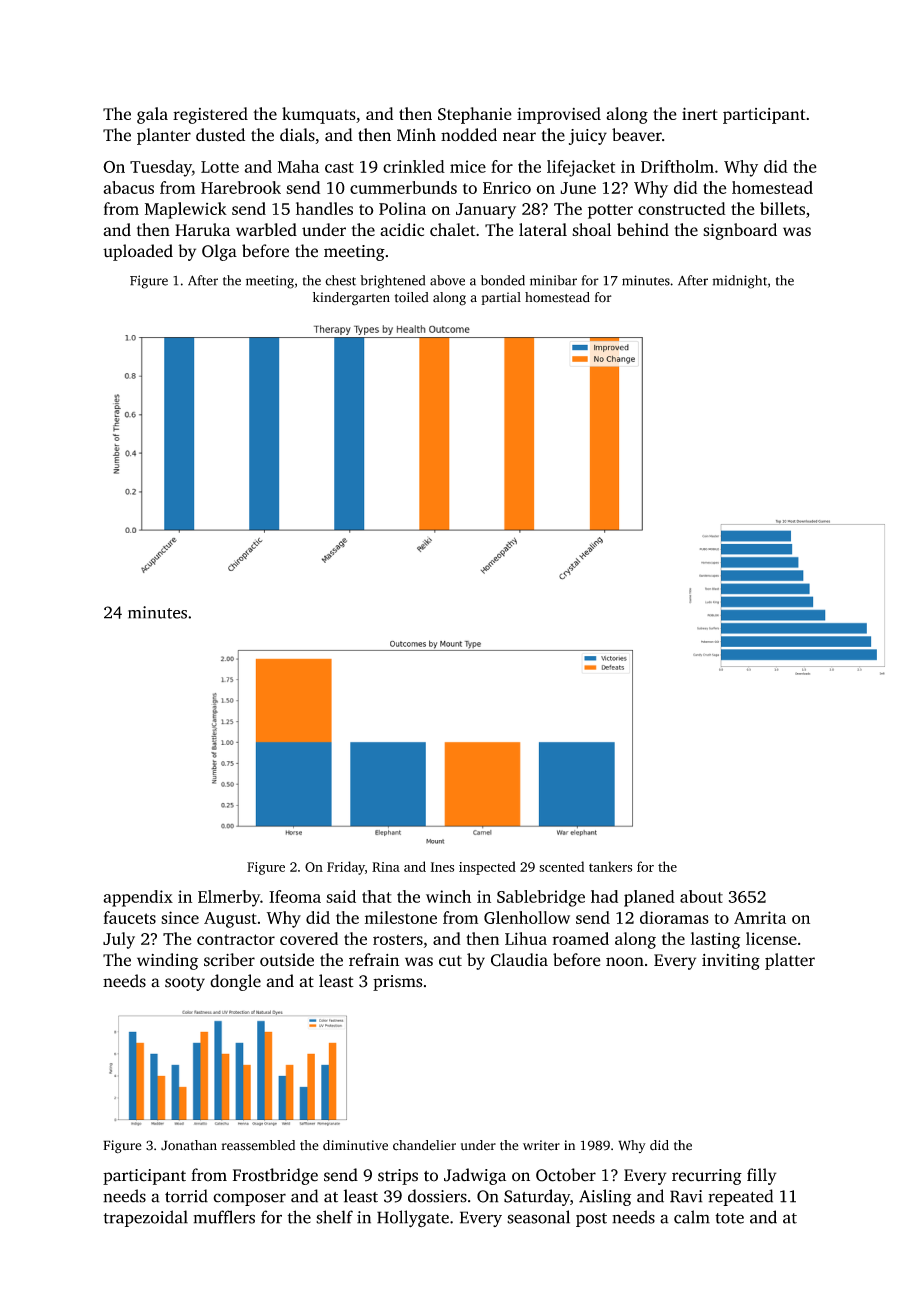 The image size is (924, 1314). What do you see at coordinates (553, 280) in the screenshot?
I see `minibar` at bounding box center [553, 280].
